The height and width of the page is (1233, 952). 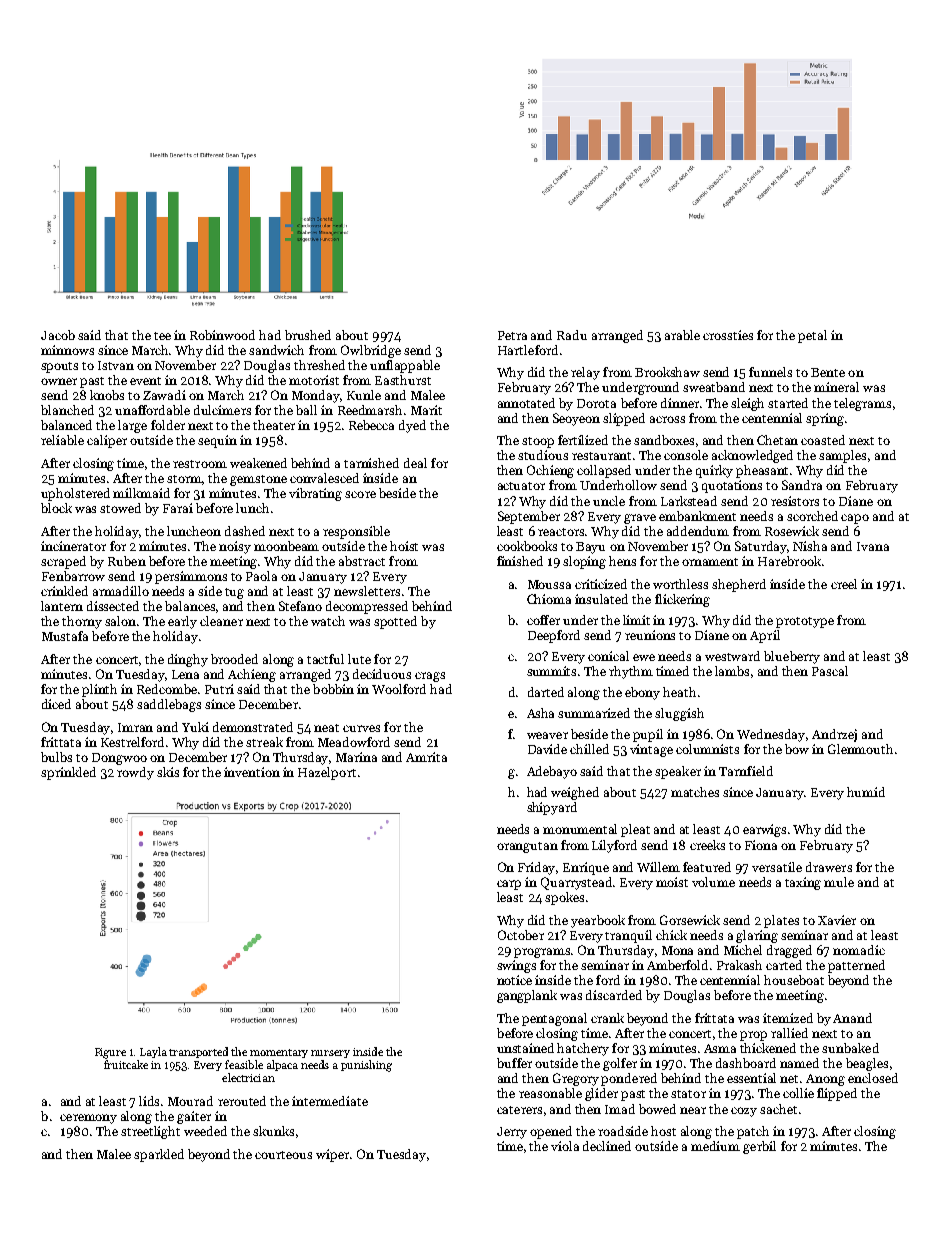 What do you see at coordinates (512, 335) in the page?
I see `Petra` at bounding box center [512, 335].
